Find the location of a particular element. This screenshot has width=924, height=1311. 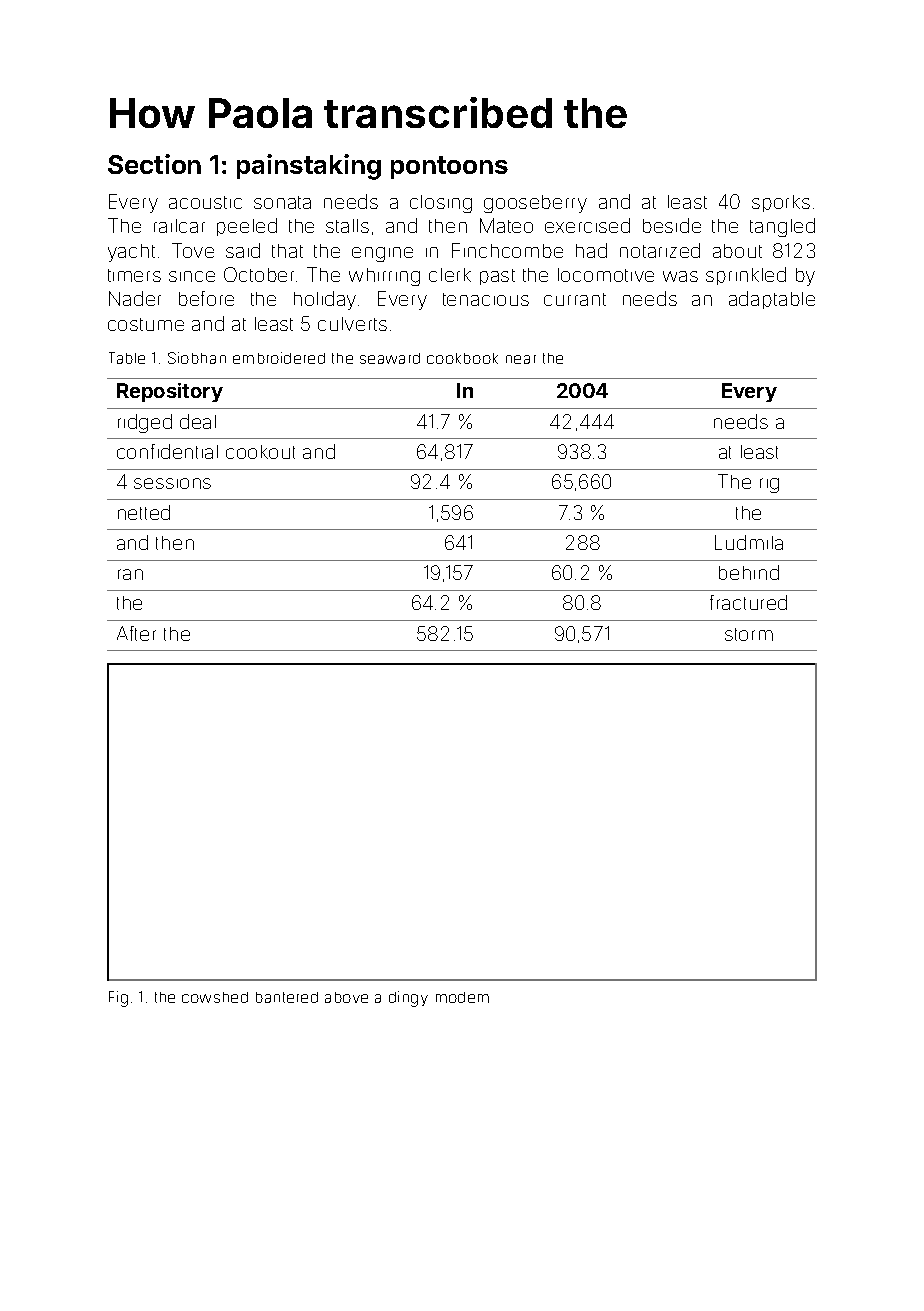

netted is located at coordinates (144, 512).
